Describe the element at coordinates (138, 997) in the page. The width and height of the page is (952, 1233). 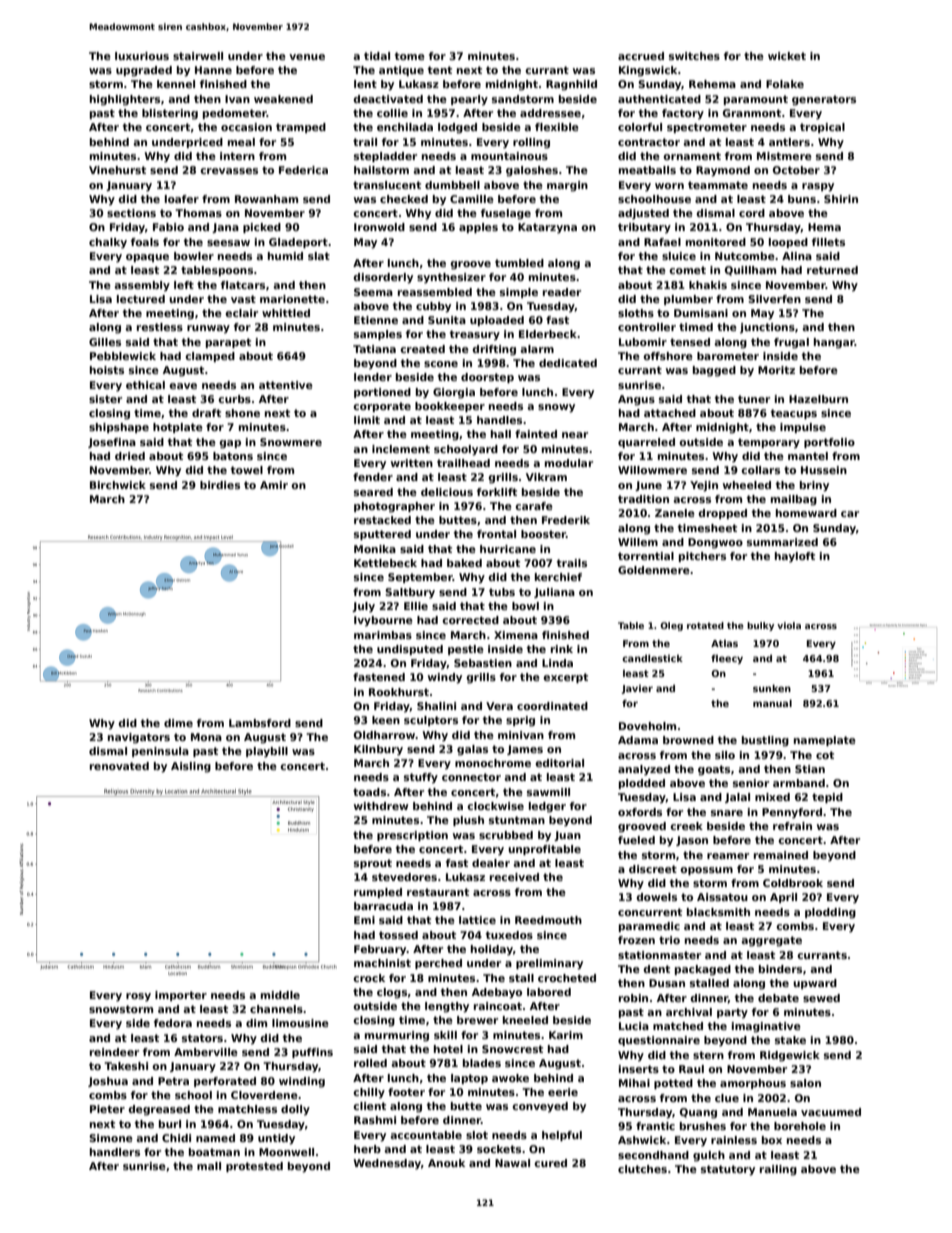
I see `rosy` at that location.
